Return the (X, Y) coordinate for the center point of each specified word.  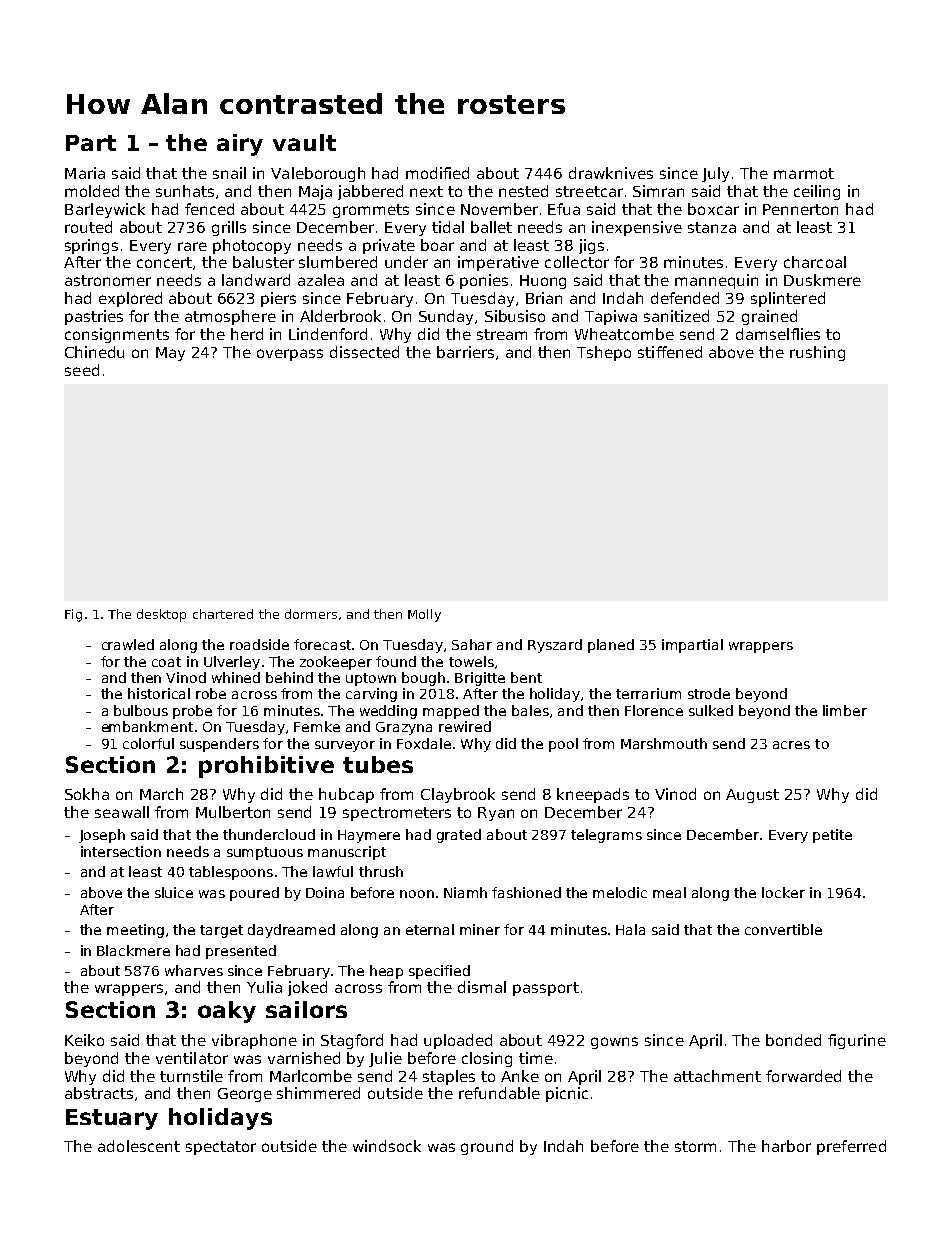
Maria (85, 173)
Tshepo (604, 353)
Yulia (264, 987)
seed (82, 370)
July (715, 174)
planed (611, 646)
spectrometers (397, 814)
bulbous (141, 710)
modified (437, 173)
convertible (783, 929)
